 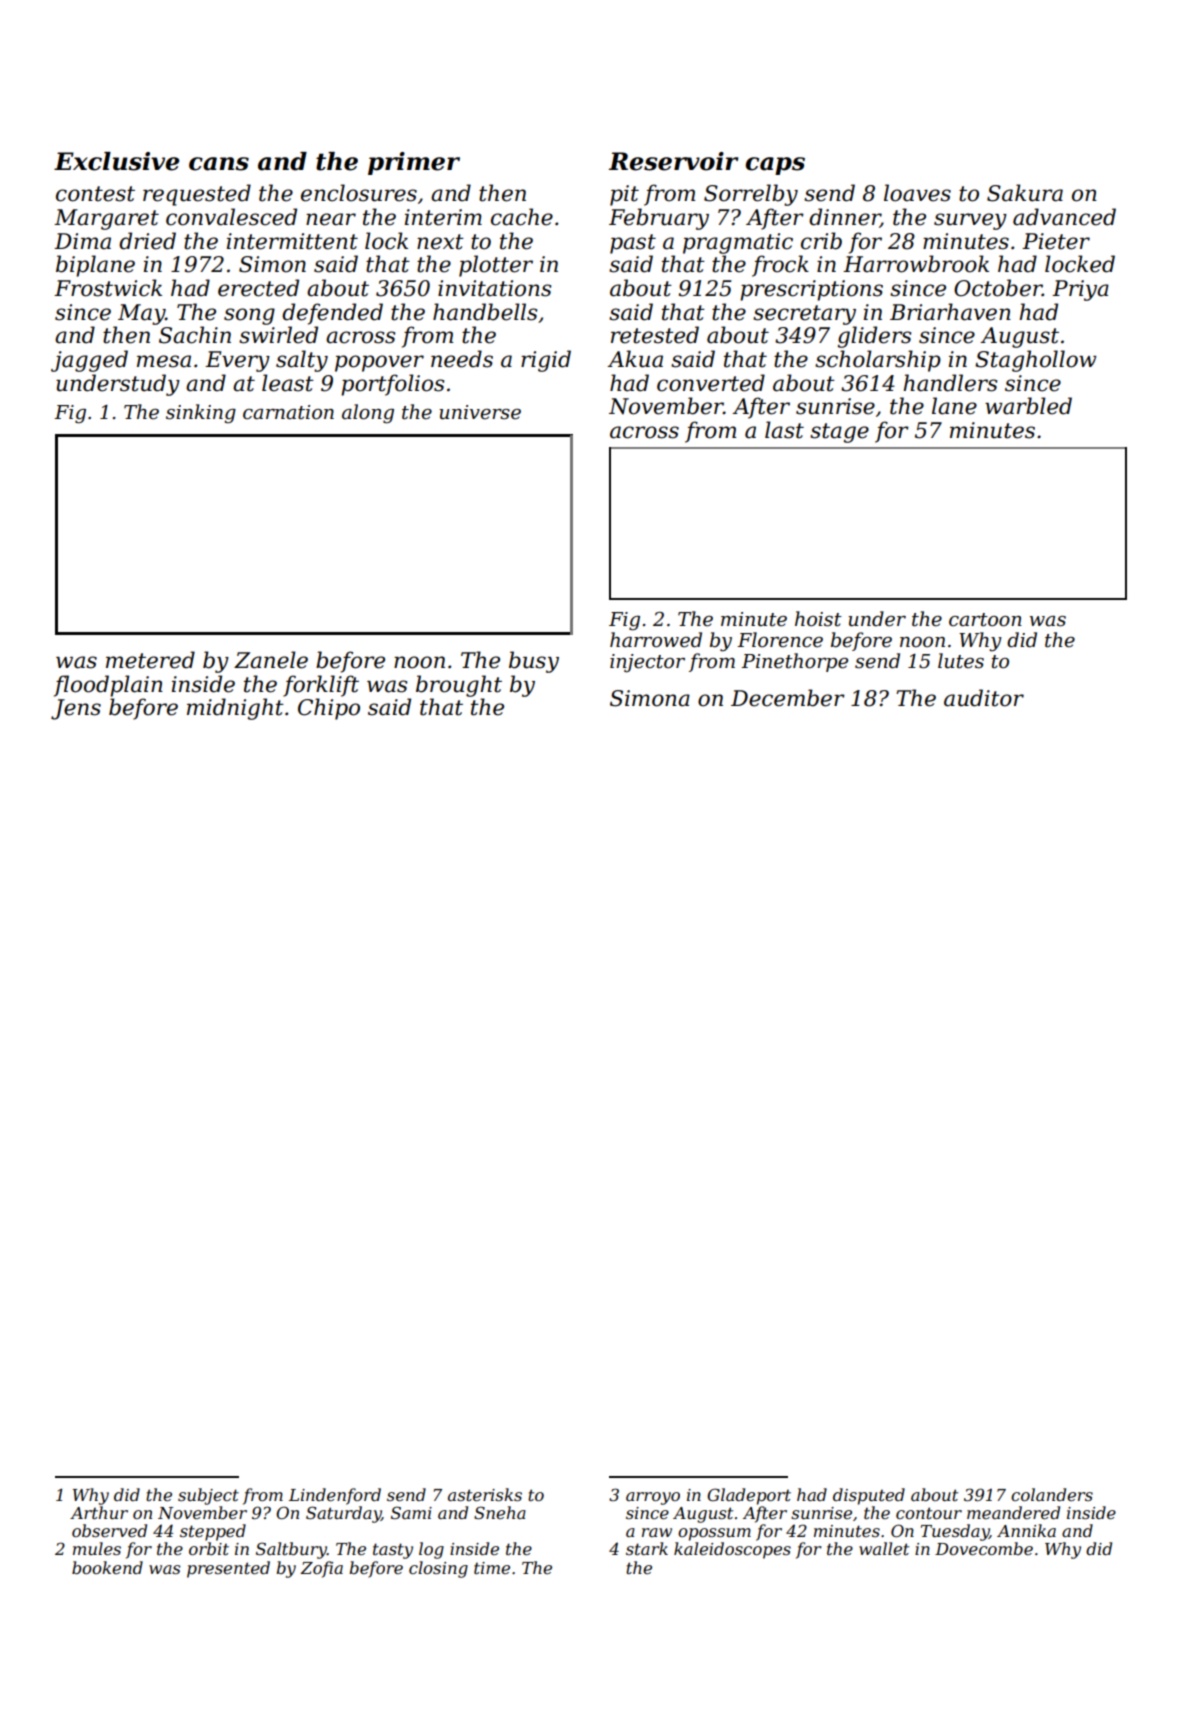 What do you see at coordinates (673, 161) in the screenshot?
I see `Reservoir` at bounding box center [673, 161].
